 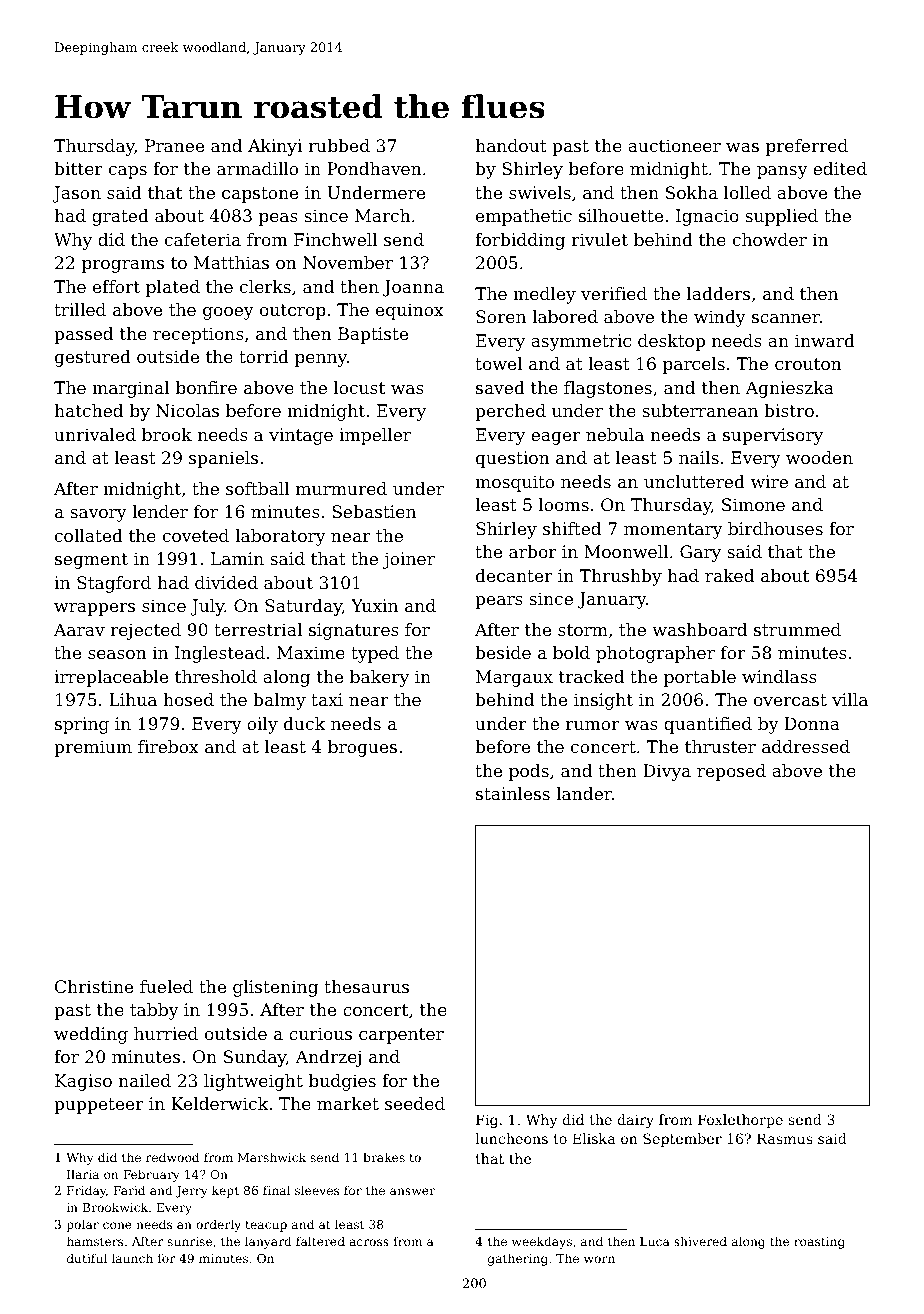 What do you see at coordinates (87, 1258) in the screenshot?
I see `dutiful` at bounding box center [87, 1258].
